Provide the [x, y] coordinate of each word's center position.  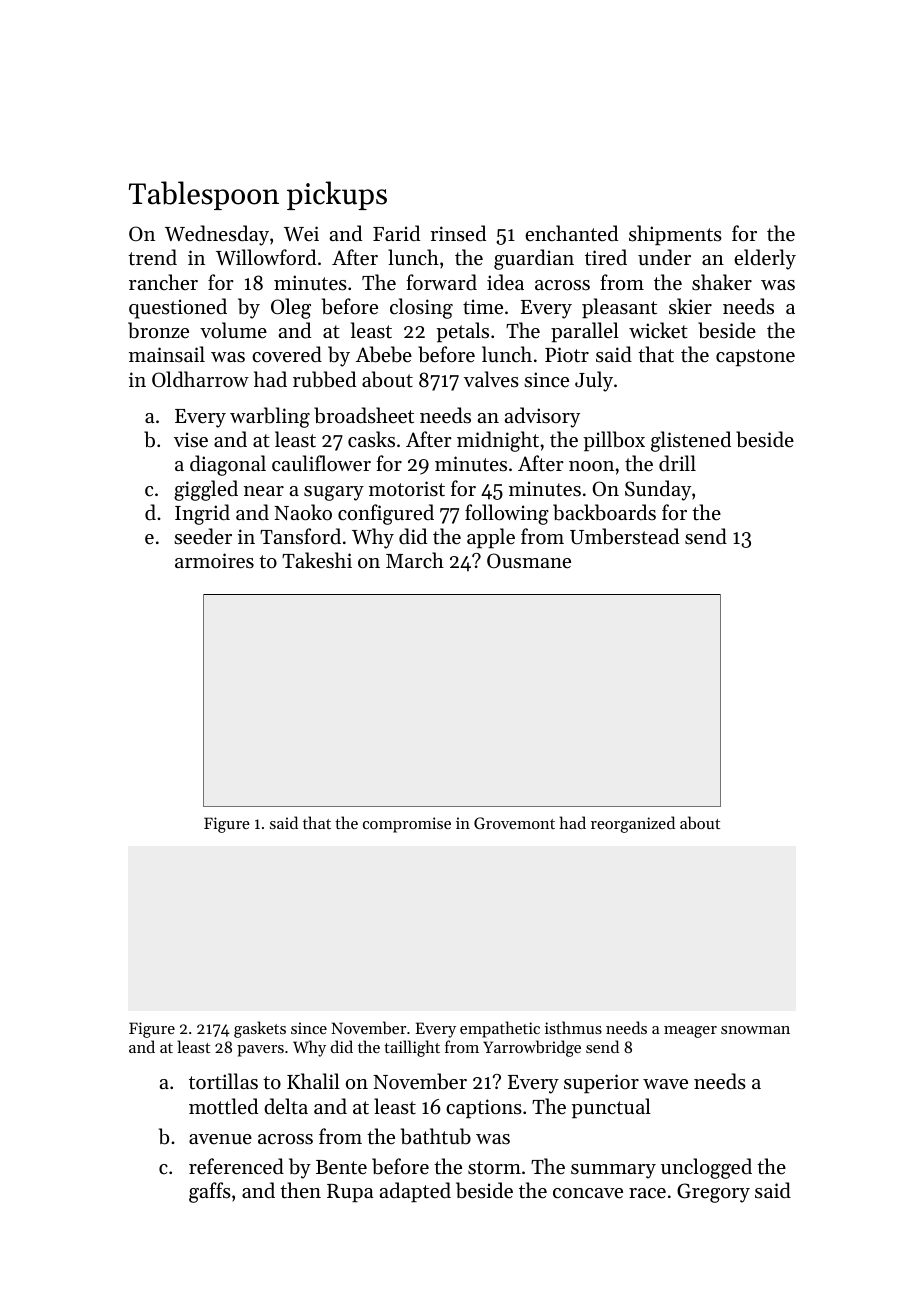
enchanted [571, 233]
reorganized [633, 824]
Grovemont [514, 823]
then [300, 1190]
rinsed [458, 233]
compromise [407, 825]
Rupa [350, 1193]
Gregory [713, 1193]
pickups [337, 195]
